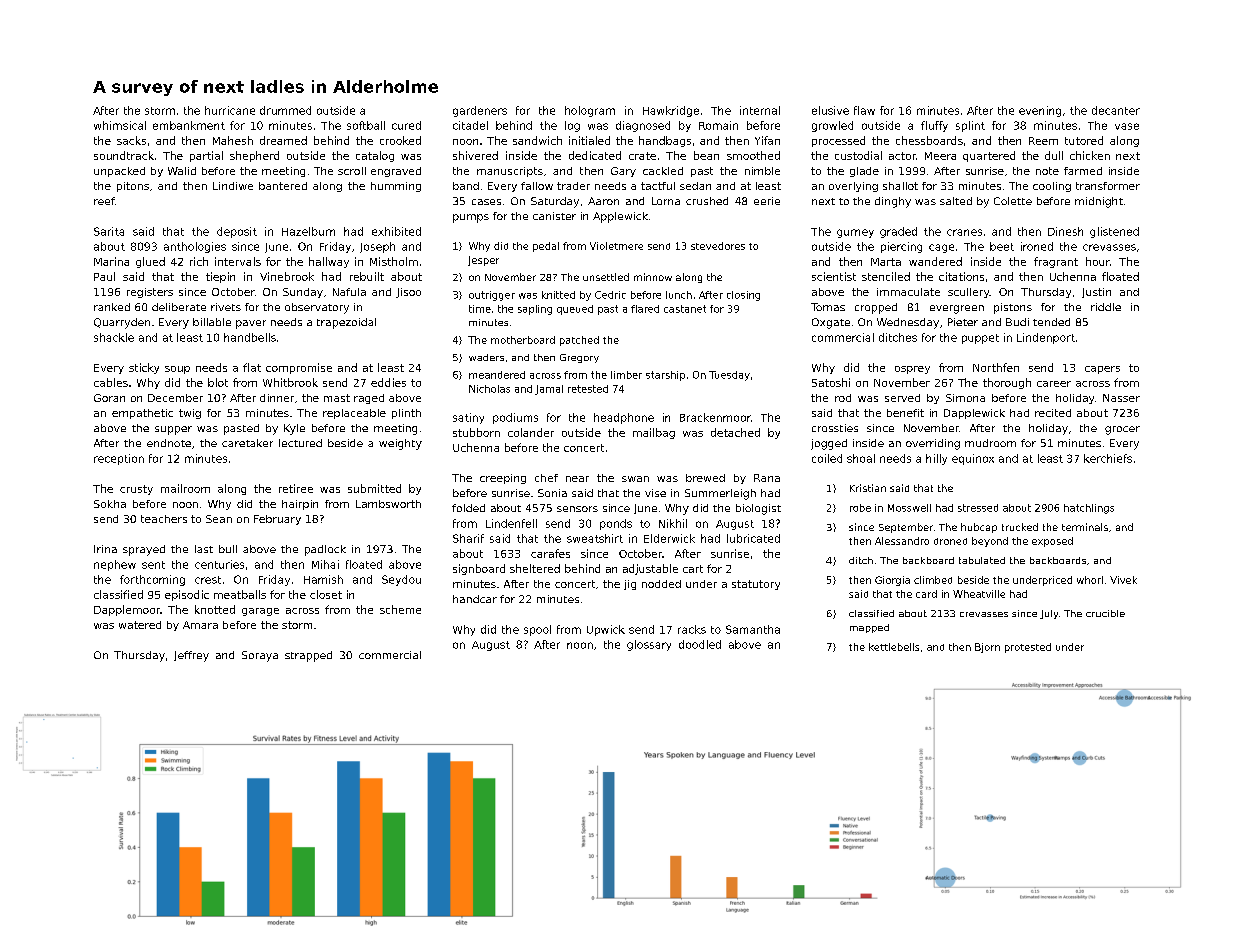 The height and width of the screenshot is (952, 1233). What do you see at coordinates (396, 187) in the screenshot?
I see `humming` at bounding box center [396, 187].
